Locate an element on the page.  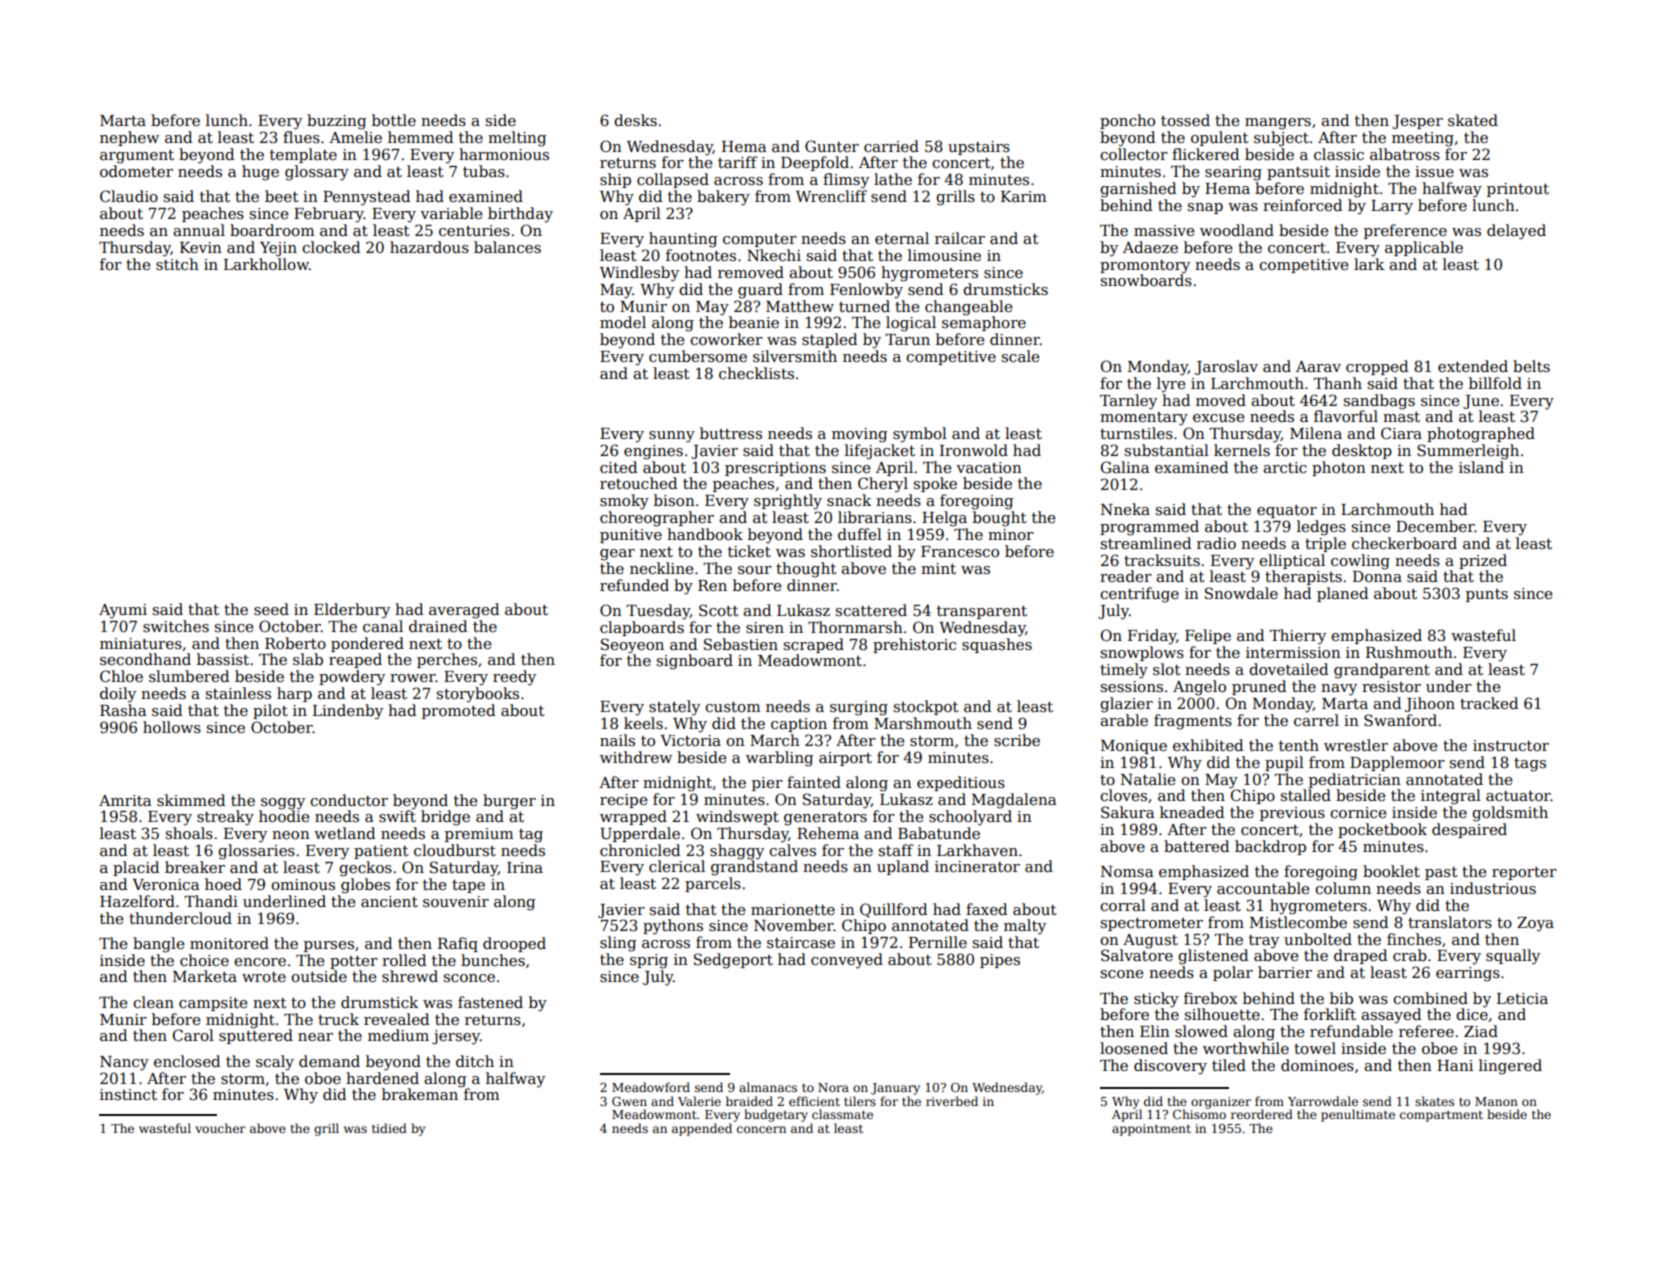
minor is located at coordinates (1011, 534).
